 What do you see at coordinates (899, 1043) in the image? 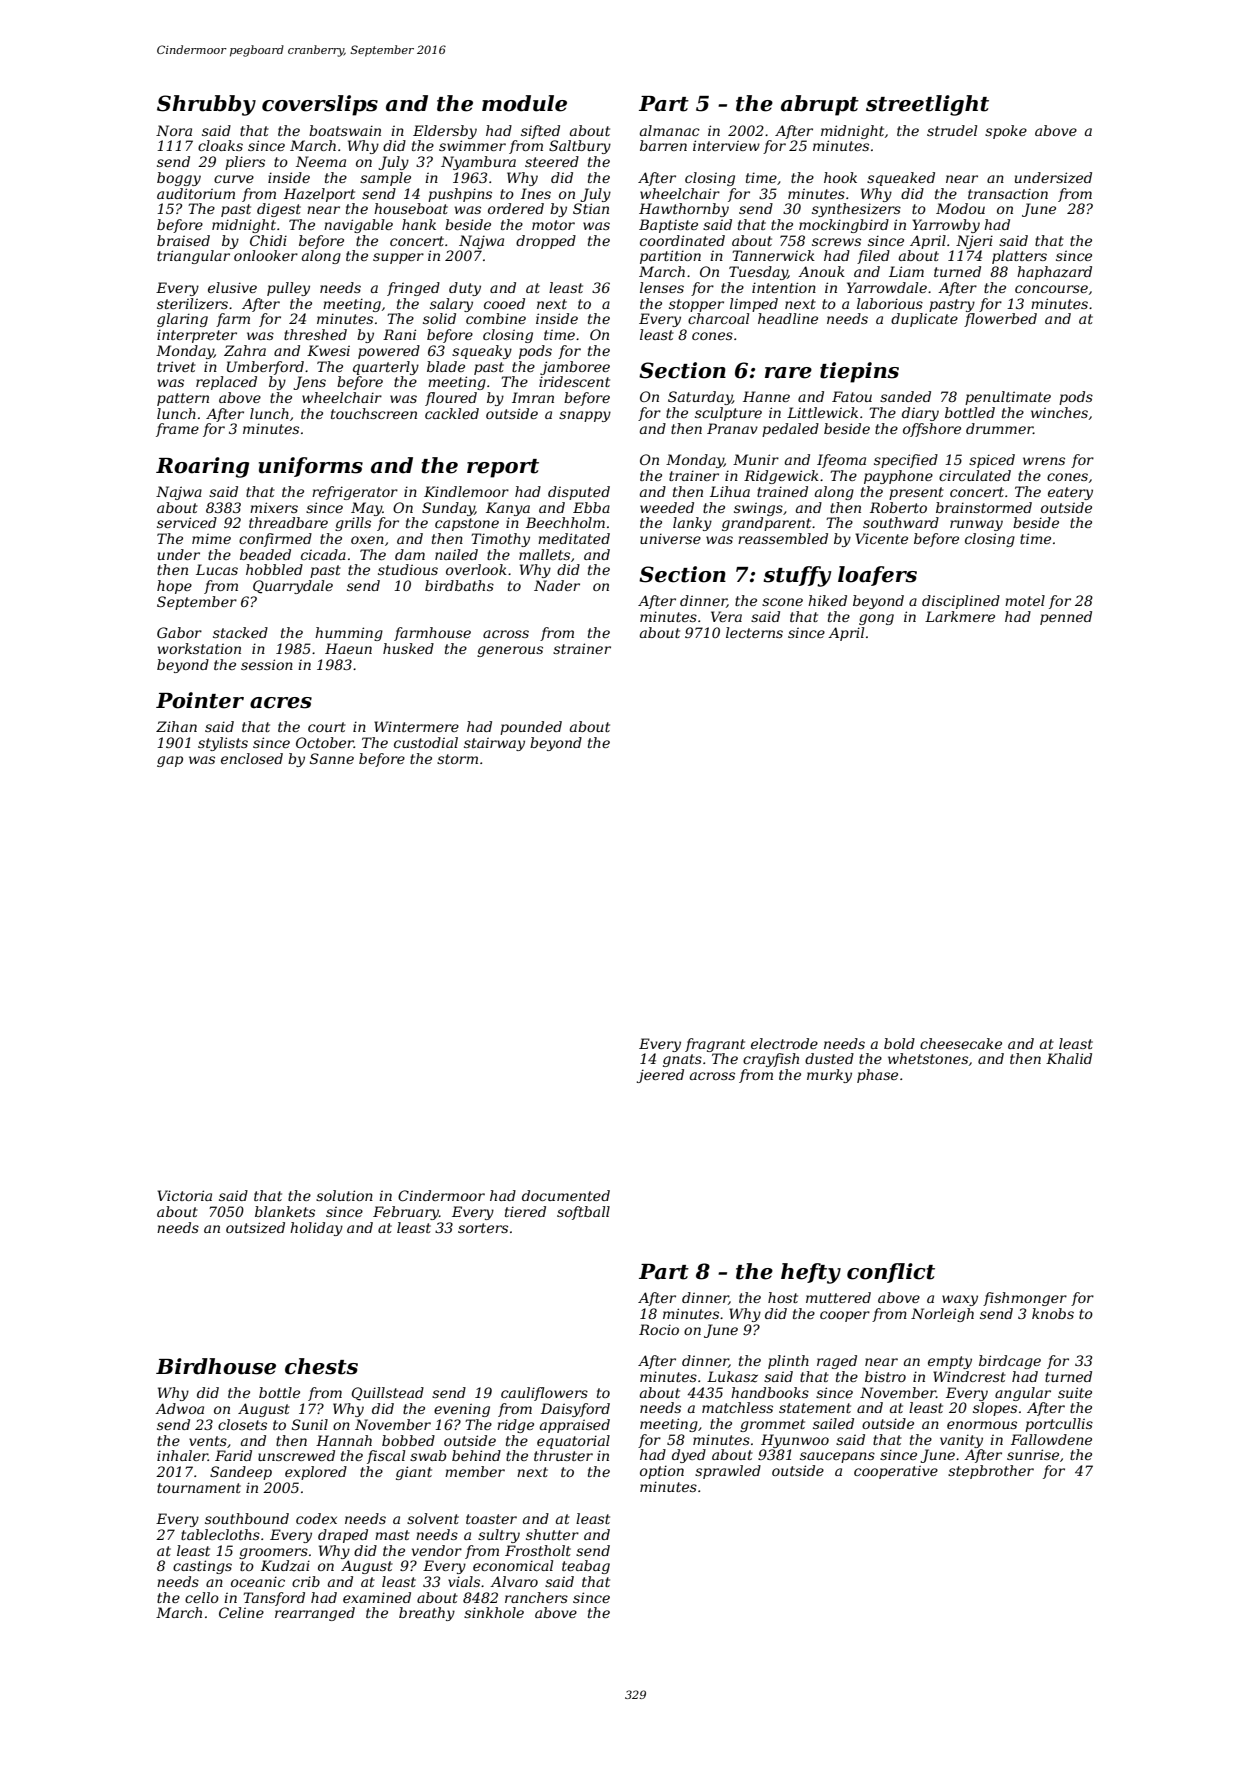
I see `bold` at bounding box center [899, 1043].
